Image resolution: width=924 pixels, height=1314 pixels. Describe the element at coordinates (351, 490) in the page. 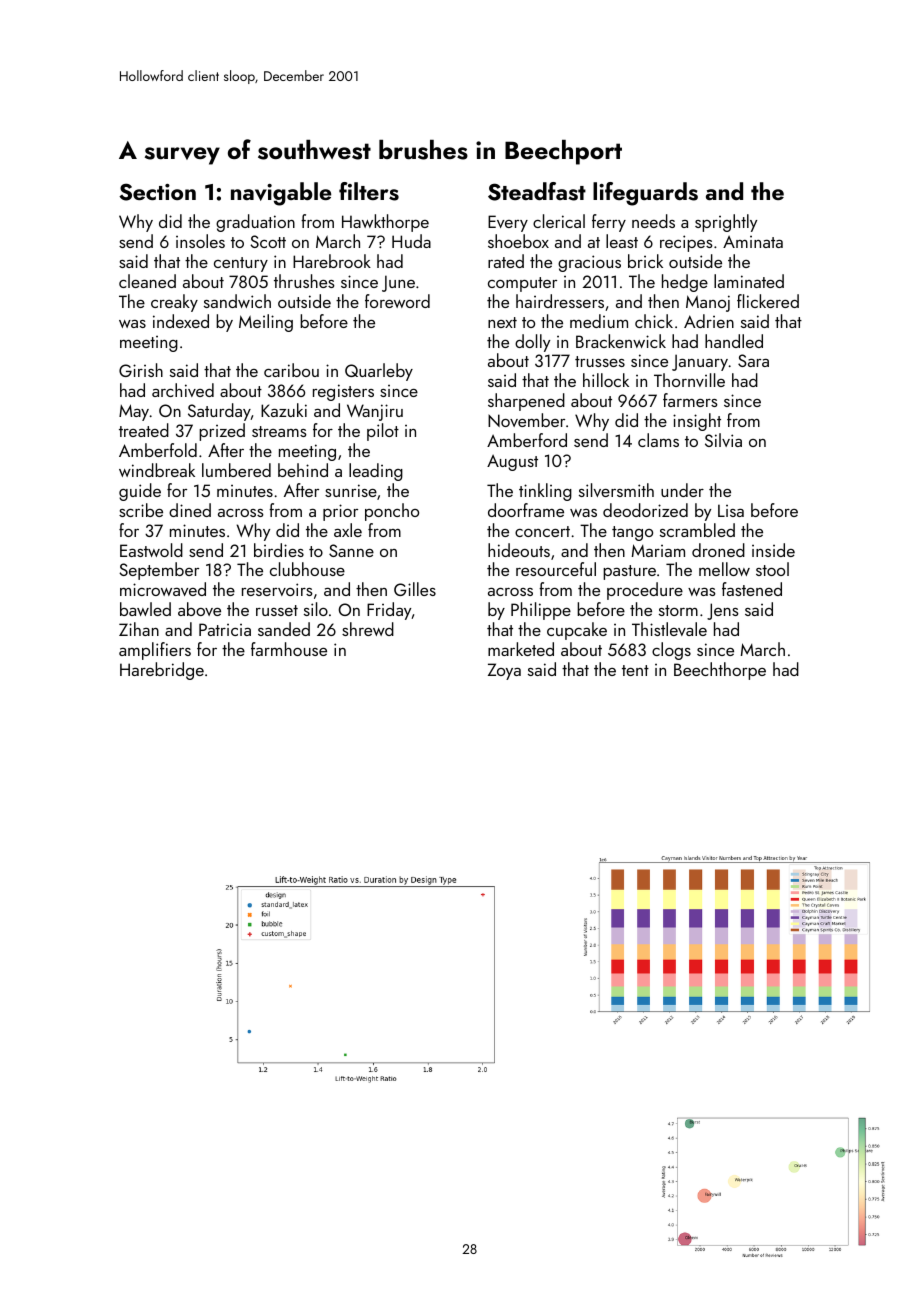

I see `sunrise` at that location.
